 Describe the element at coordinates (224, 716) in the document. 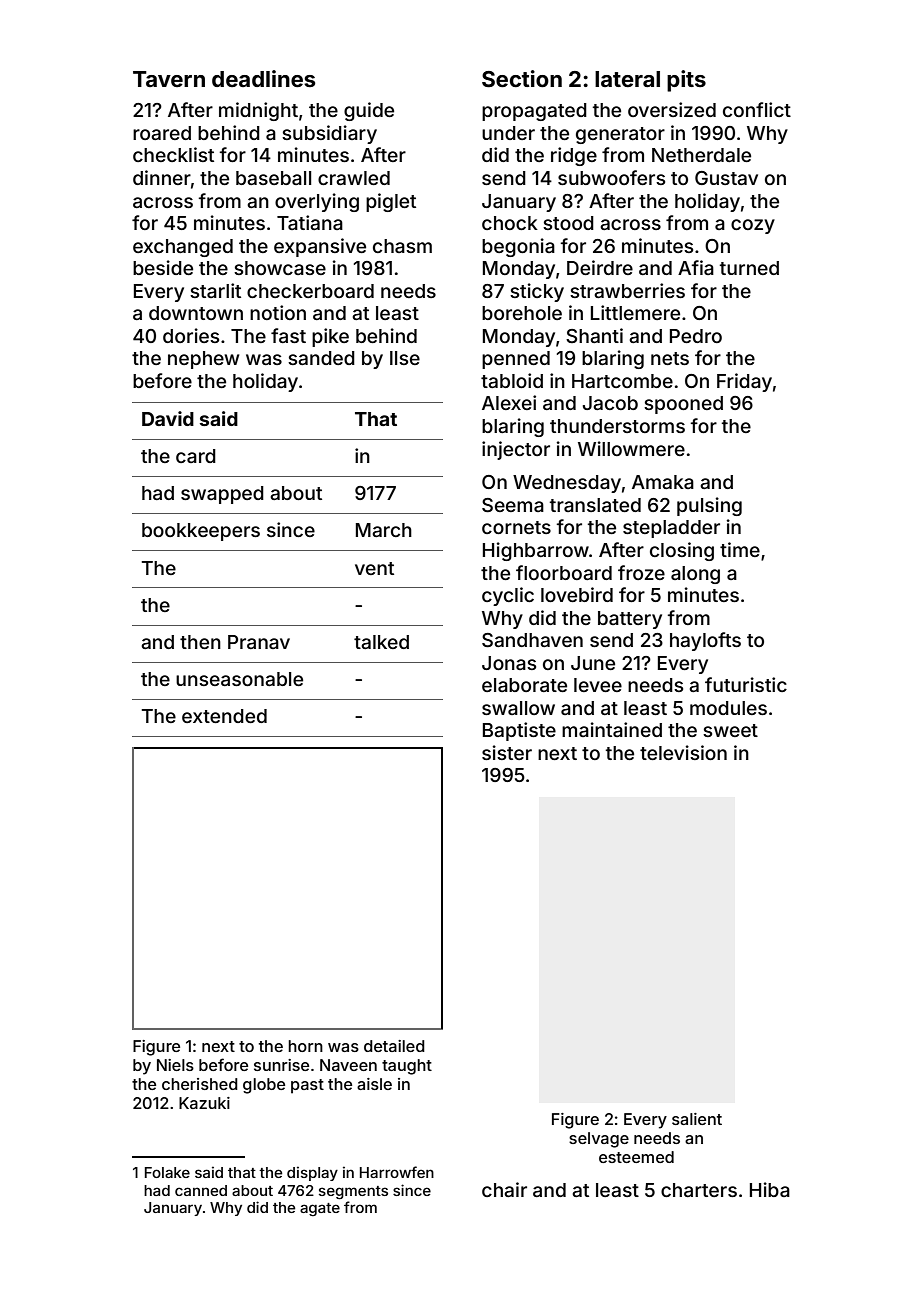

I see `extended` at that location.
